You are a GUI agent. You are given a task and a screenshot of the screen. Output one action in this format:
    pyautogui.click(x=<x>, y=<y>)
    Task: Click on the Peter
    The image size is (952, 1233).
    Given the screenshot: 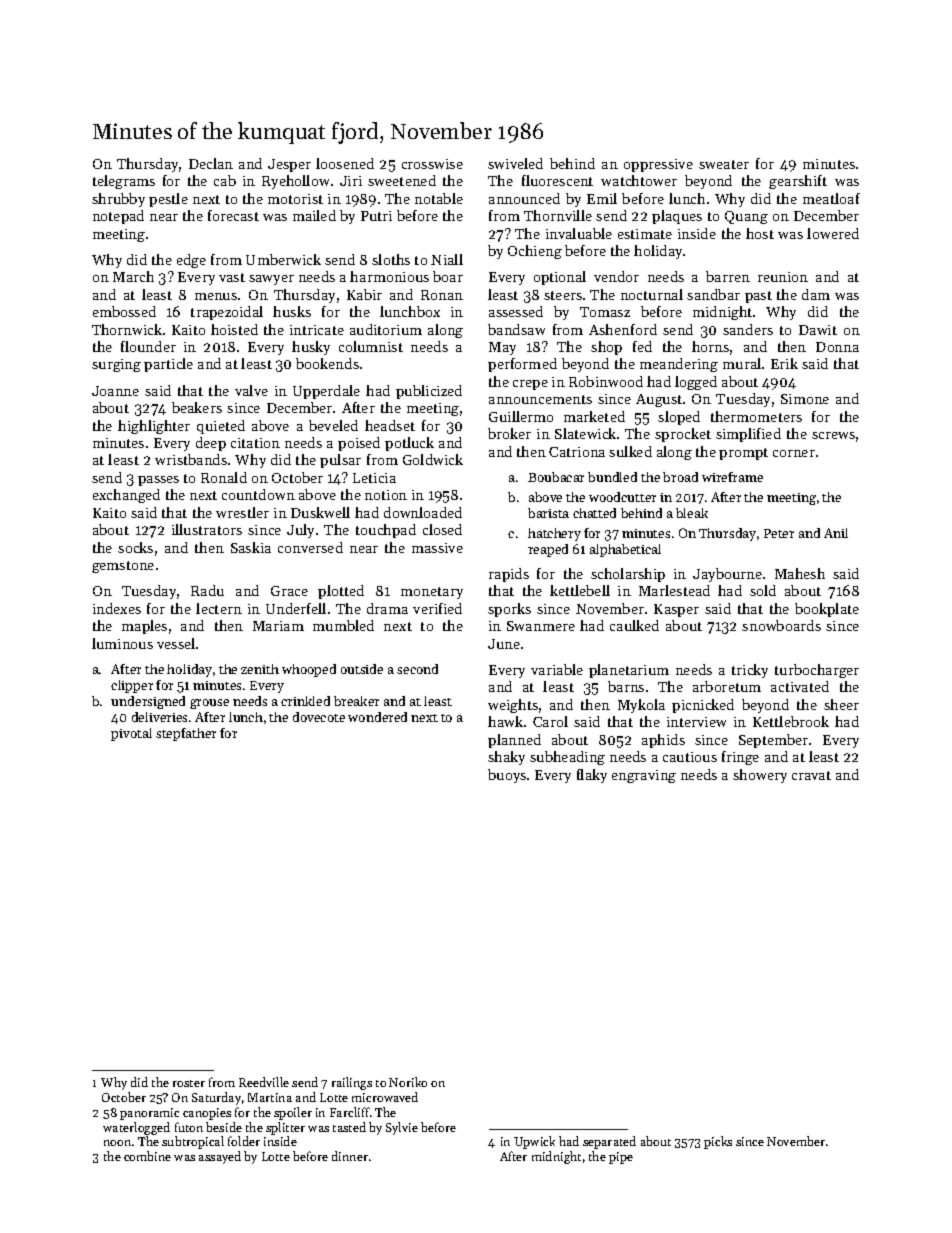 What is the action you would take?
    pyautogui.click(x=779, y=533)
